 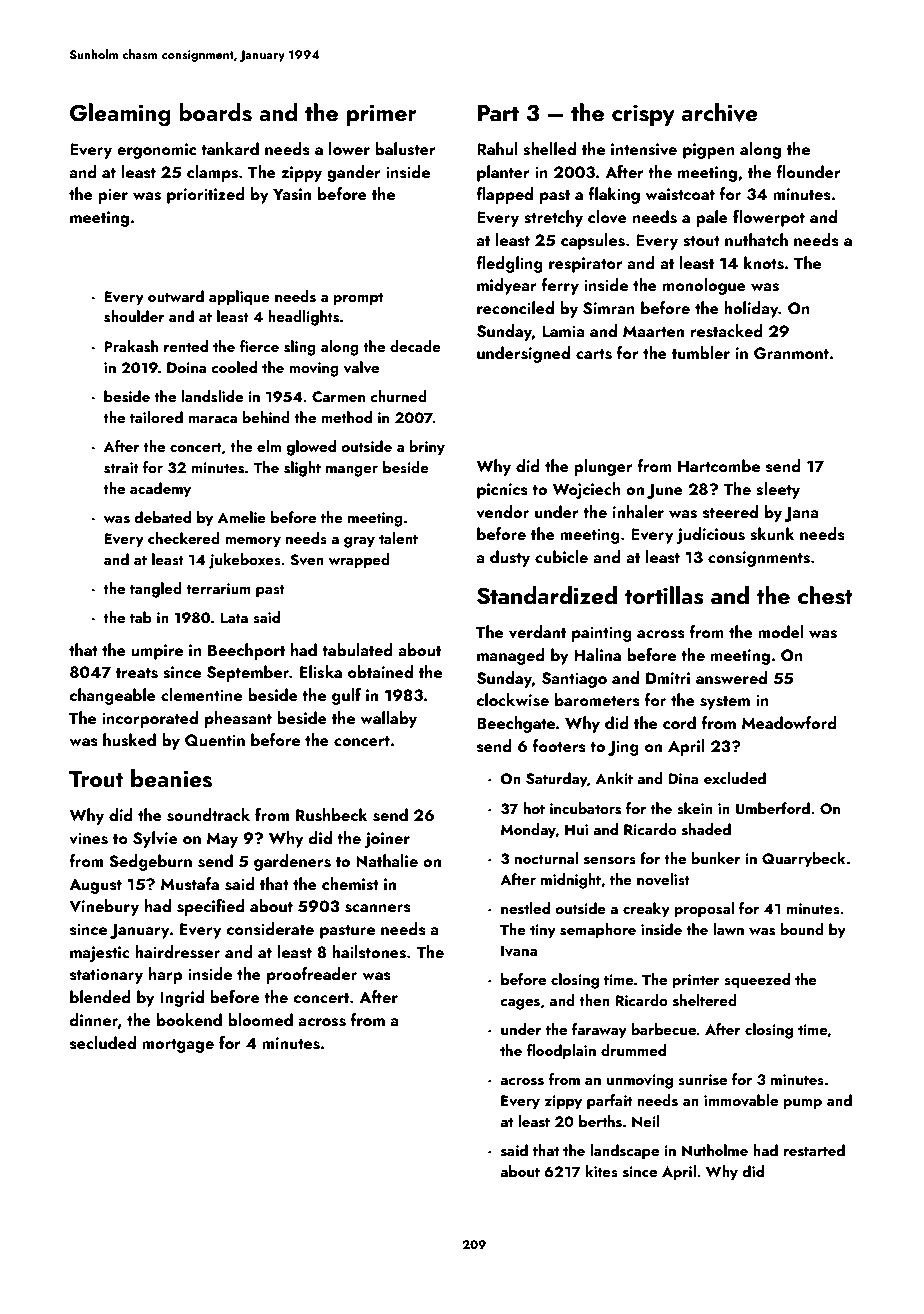 What do you see at coordinates (260, 1019) in the image?
I see `bloomed` at bounding box center [260, 1019].
